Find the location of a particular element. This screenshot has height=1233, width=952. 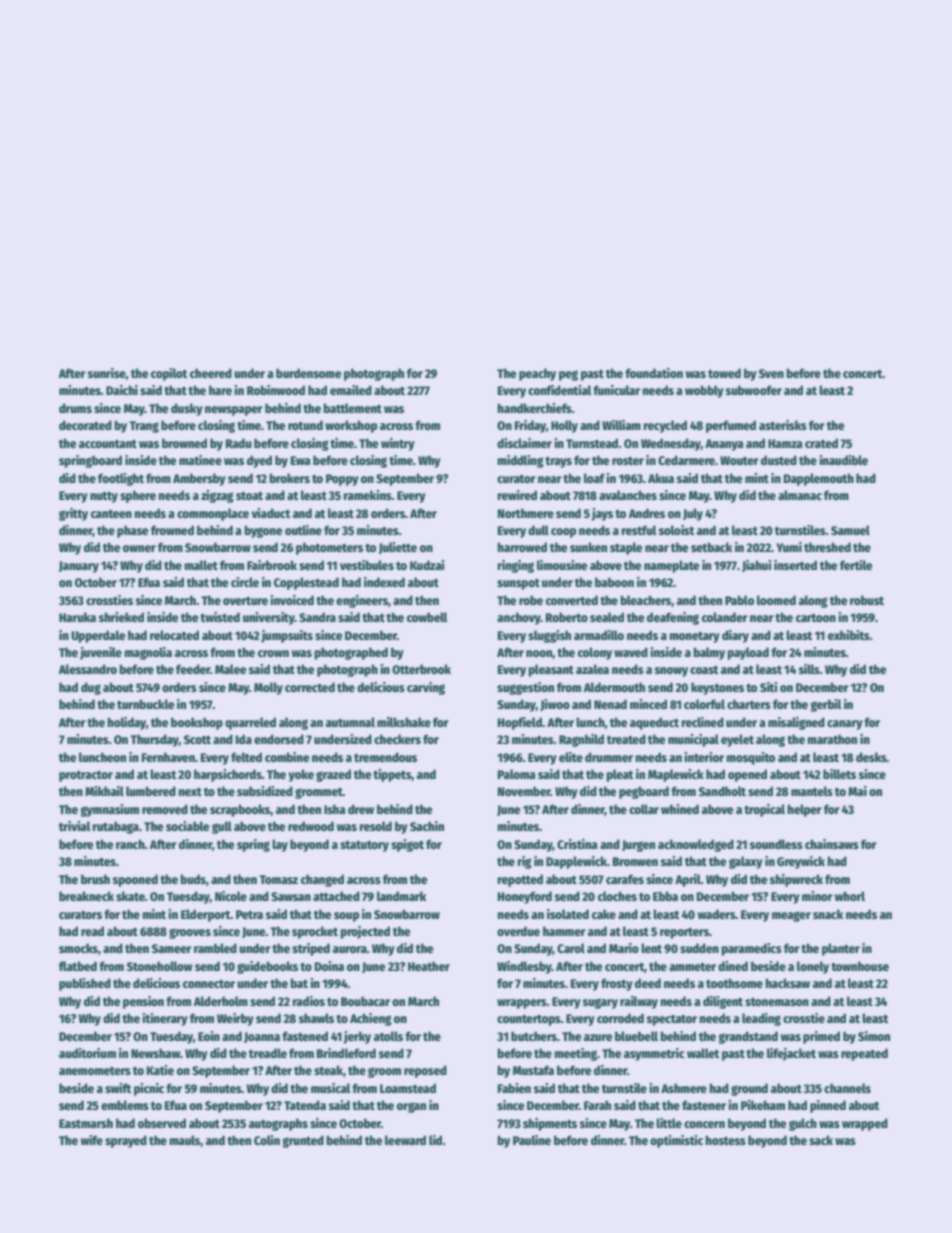

picnic is located at coordinates (149, 1089).
